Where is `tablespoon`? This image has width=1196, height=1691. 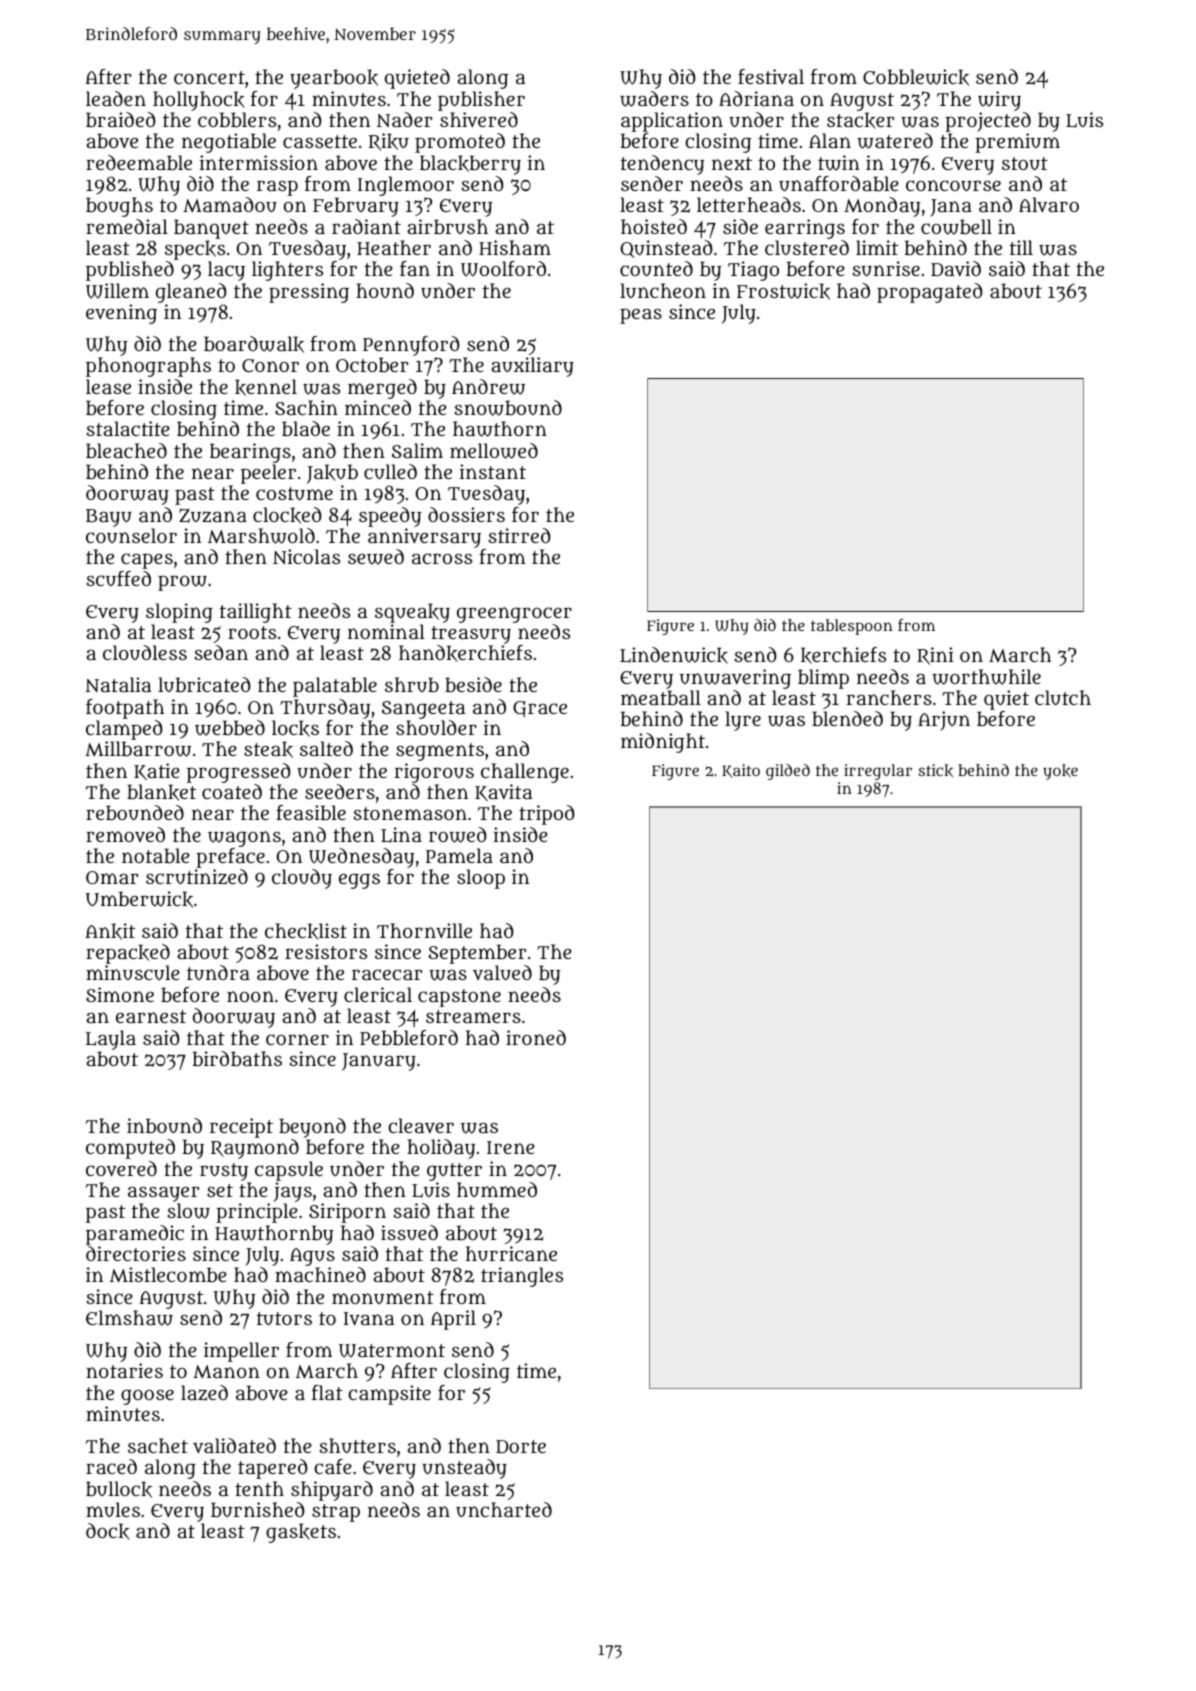 tablespoon is located at coordinates (852, 627).
